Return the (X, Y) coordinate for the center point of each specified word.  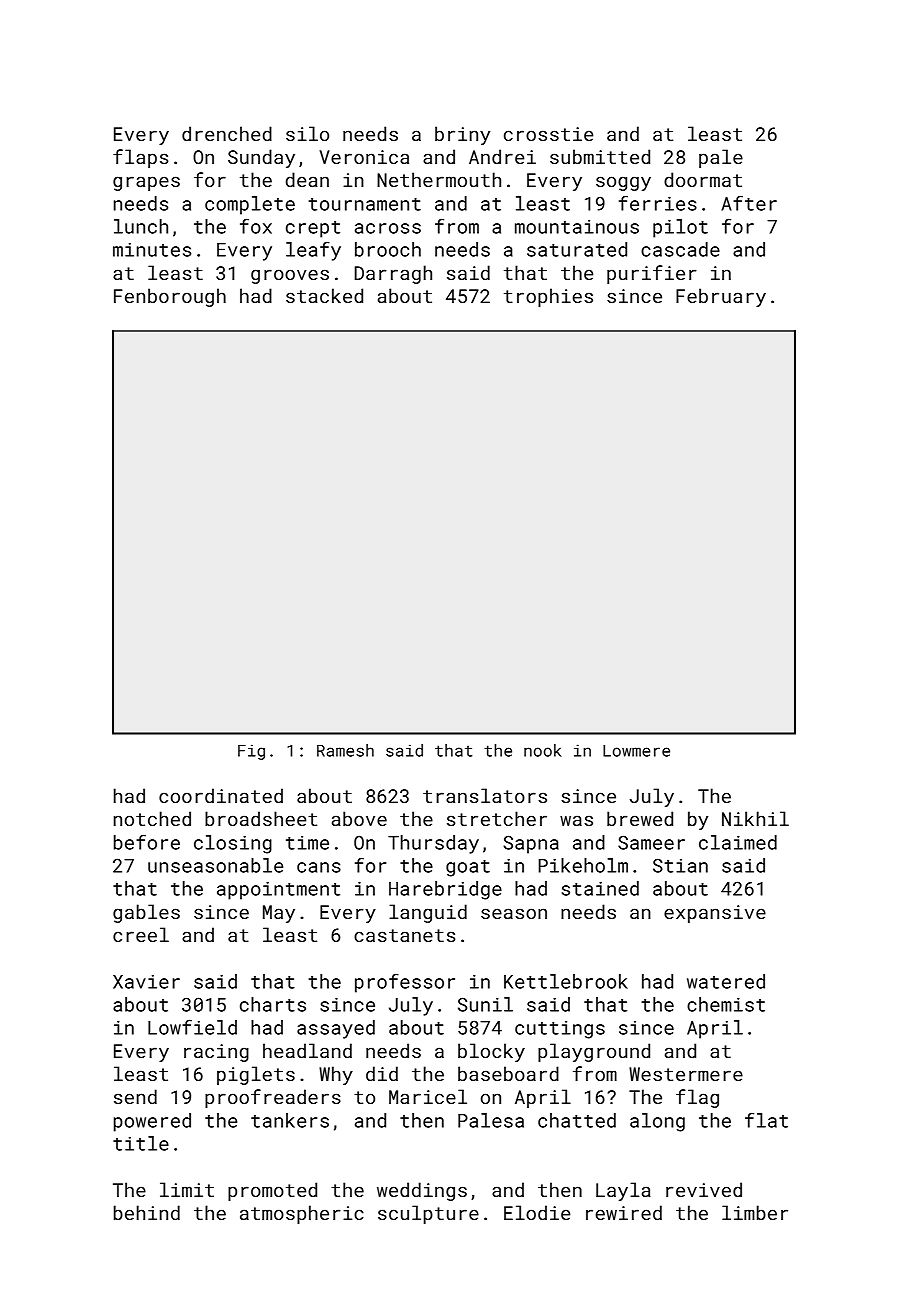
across (388, 228)
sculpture (428, 1214)
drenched (227, 133)
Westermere (686, 1074)
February (721, 297)
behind (147, 1212)
